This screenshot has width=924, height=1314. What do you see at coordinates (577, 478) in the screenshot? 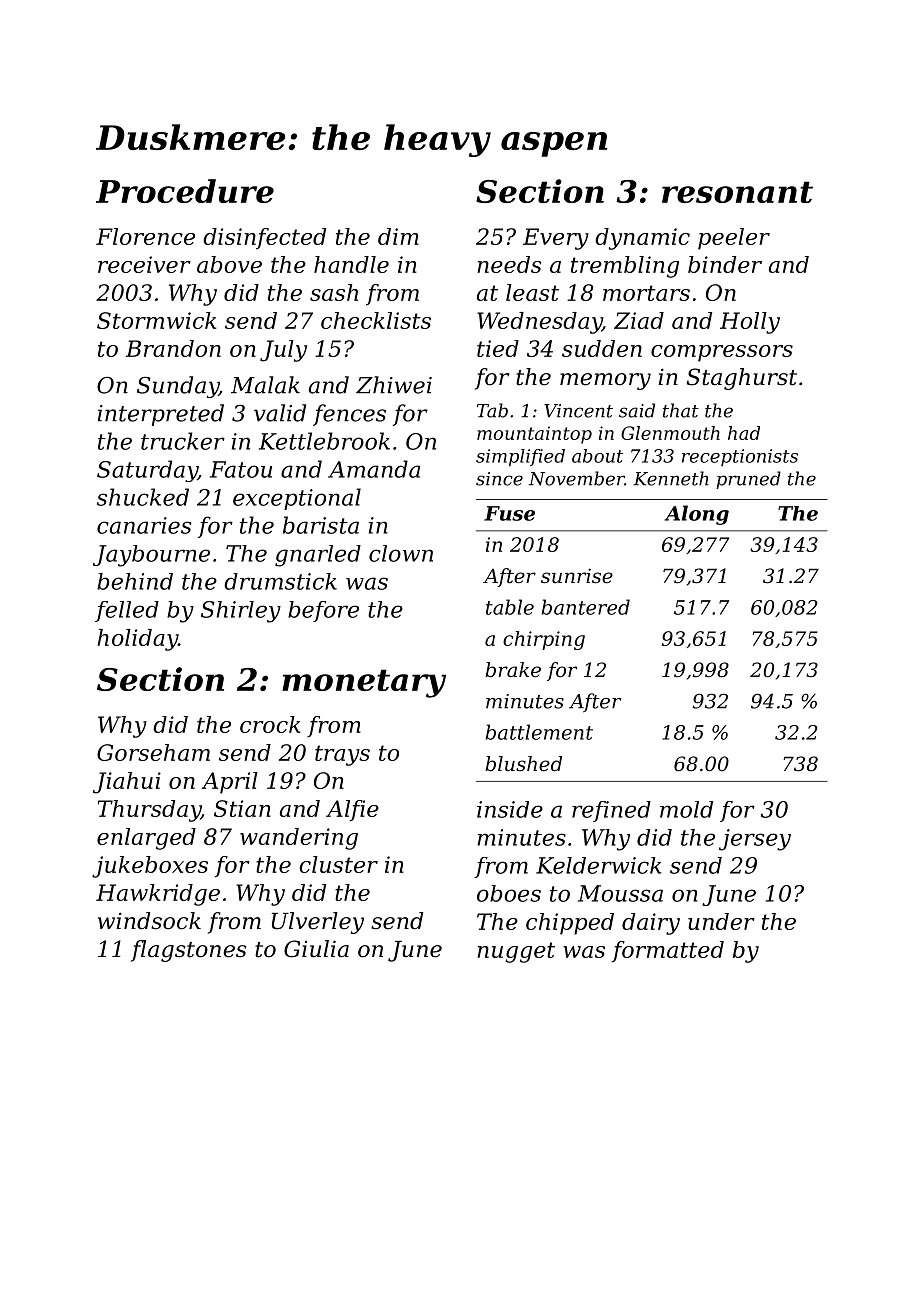
I see `November` at bounding box center [577, 478].
